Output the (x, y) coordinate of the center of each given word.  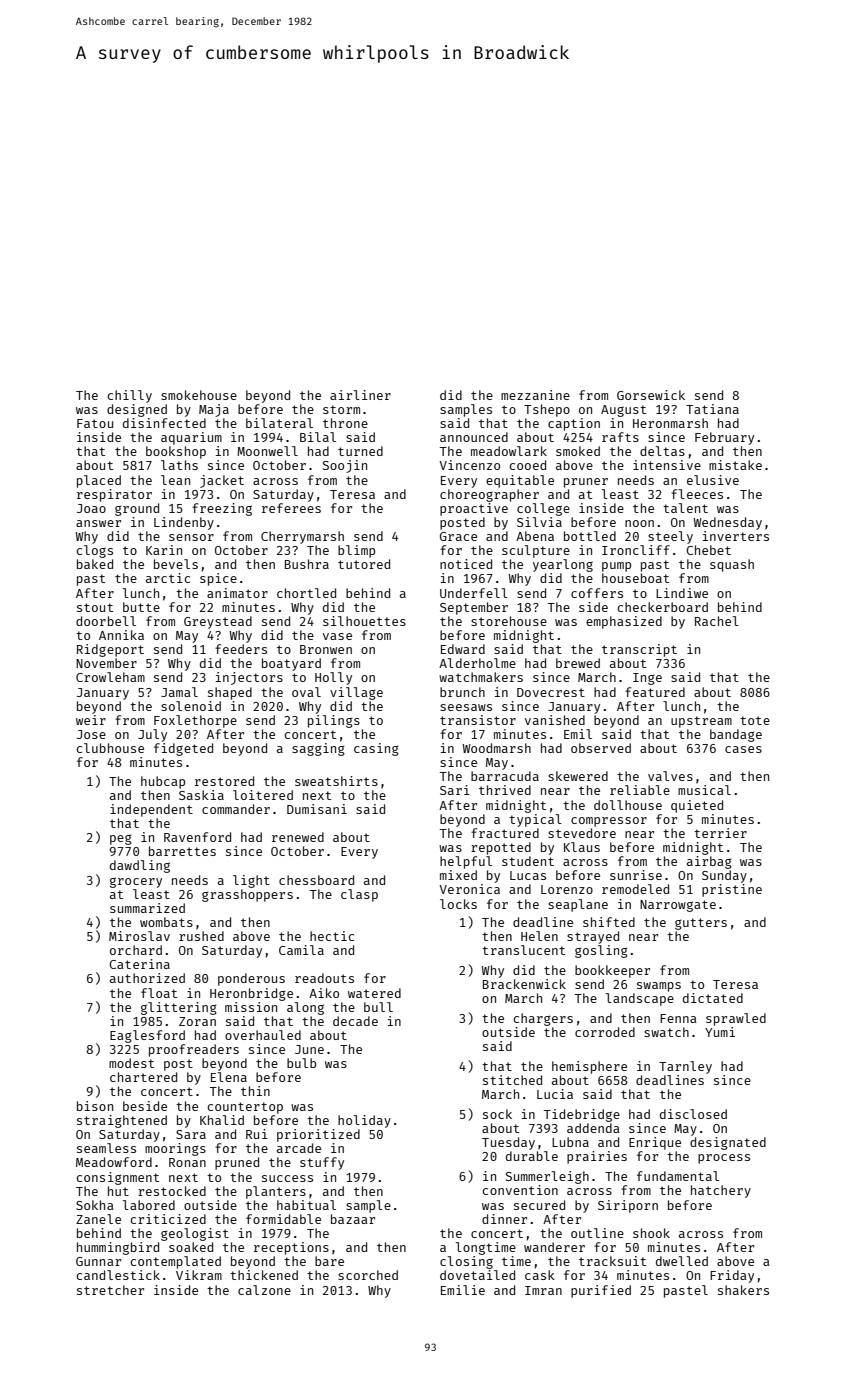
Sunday (724, 876)
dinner (504, 1219)
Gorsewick (651, 395)
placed (99, 481)
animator (237, 593)
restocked (172, 1191)
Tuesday (508, 1143)
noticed (466, 564)
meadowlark (509, 451)
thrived (505, 790)
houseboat (635, 578)
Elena (229, 1077)
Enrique (655, 1143)
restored (224, 781)
